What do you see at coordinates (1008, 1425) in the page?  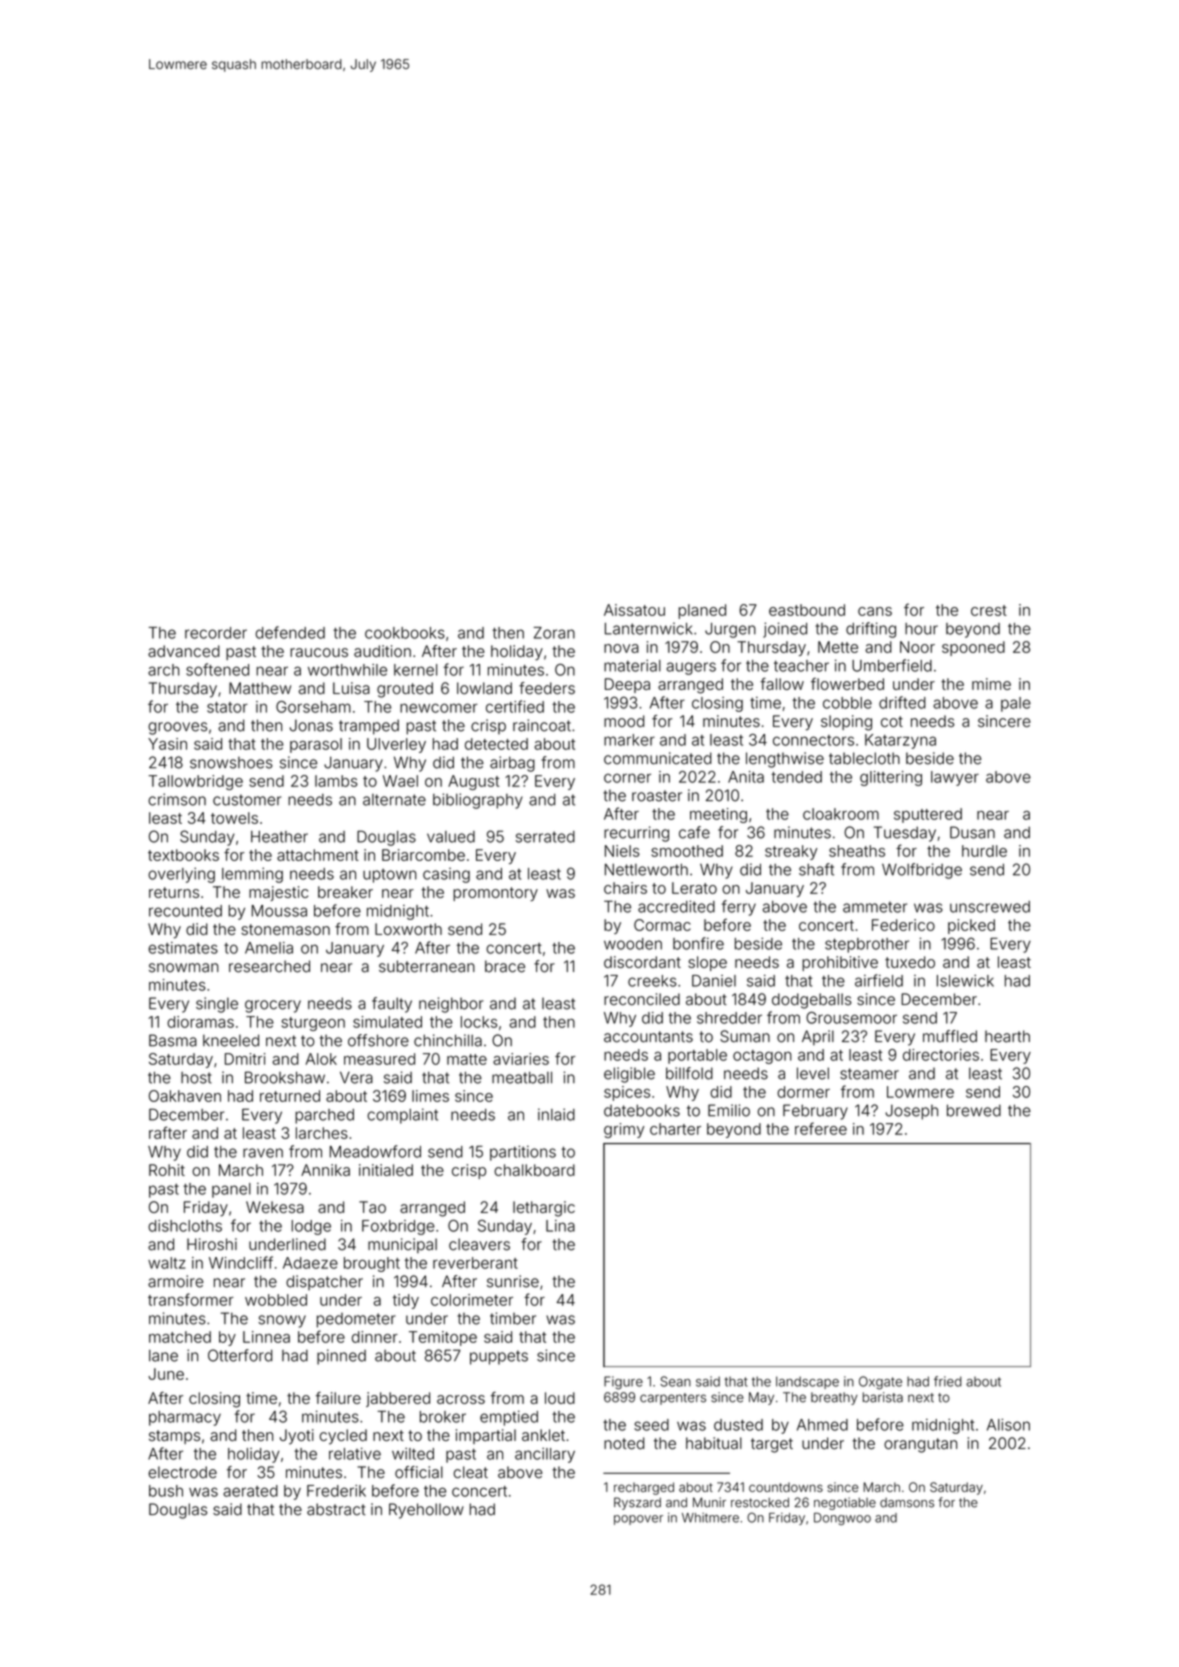 I see `Alison` at bounding box center [1008, 1425].
